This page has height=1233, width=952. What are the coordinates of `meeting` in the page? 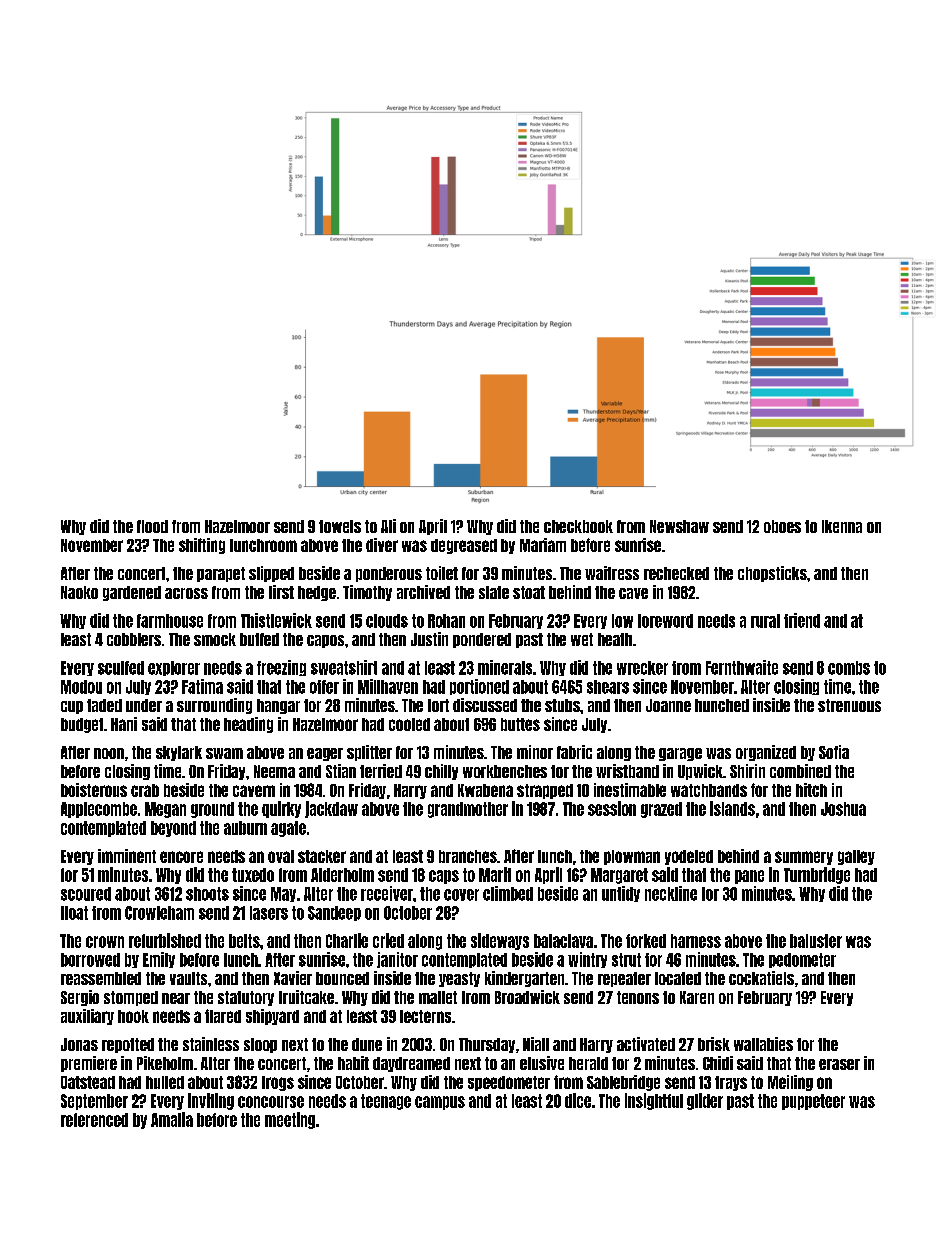 It's located at (290, 1120).
